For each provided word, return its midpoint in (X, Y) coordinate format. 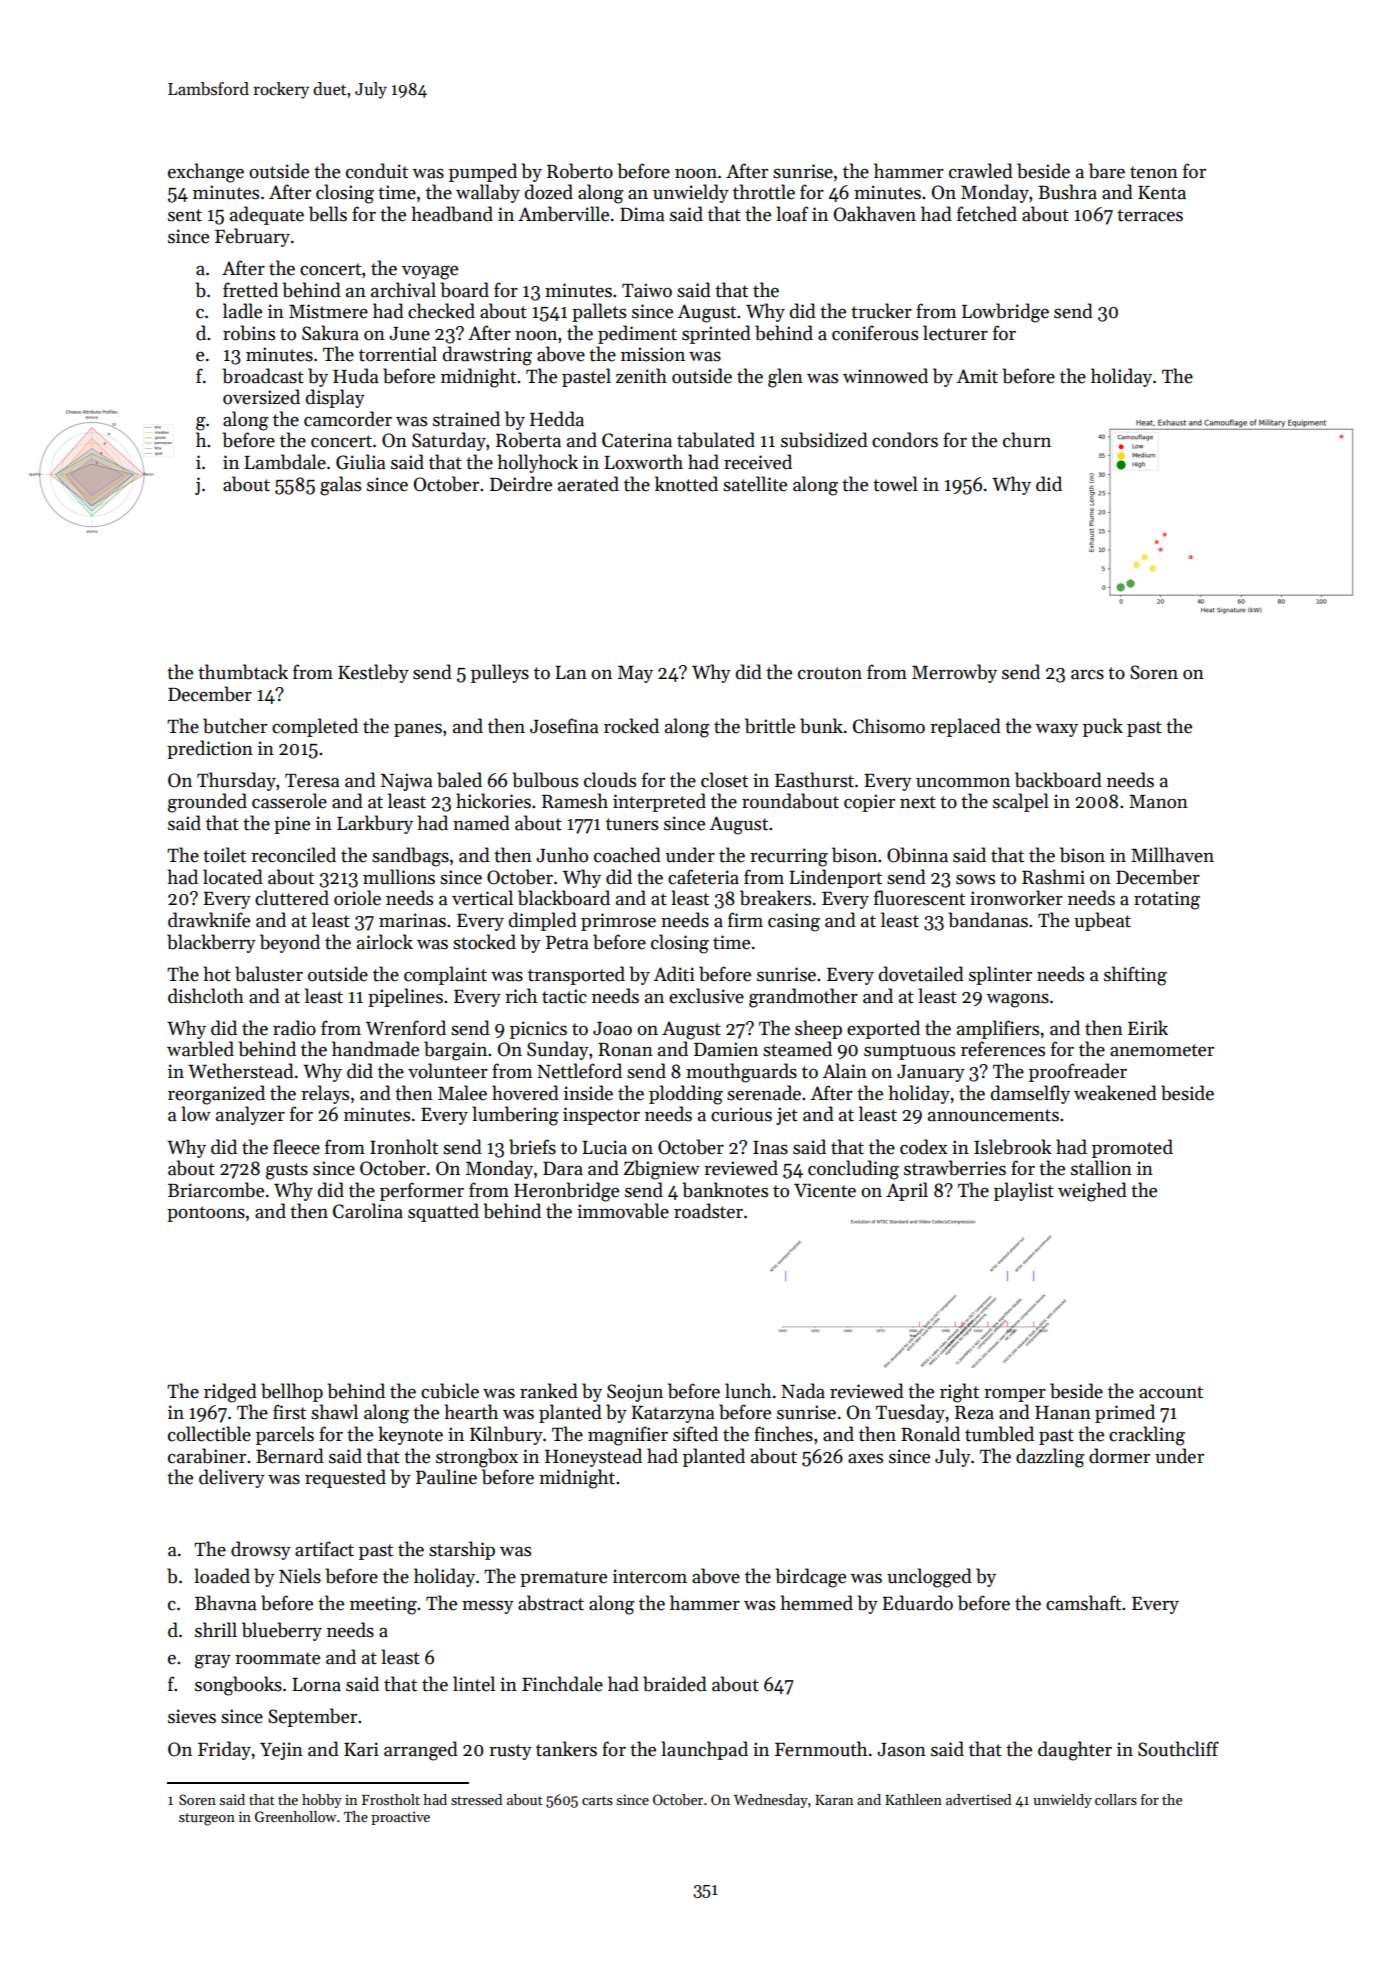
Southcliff (1178, 1749)
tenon (1154, 172)
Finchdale (562, 1684)
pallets (599, 312)
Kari (361, 1749)
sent (185, 215)
